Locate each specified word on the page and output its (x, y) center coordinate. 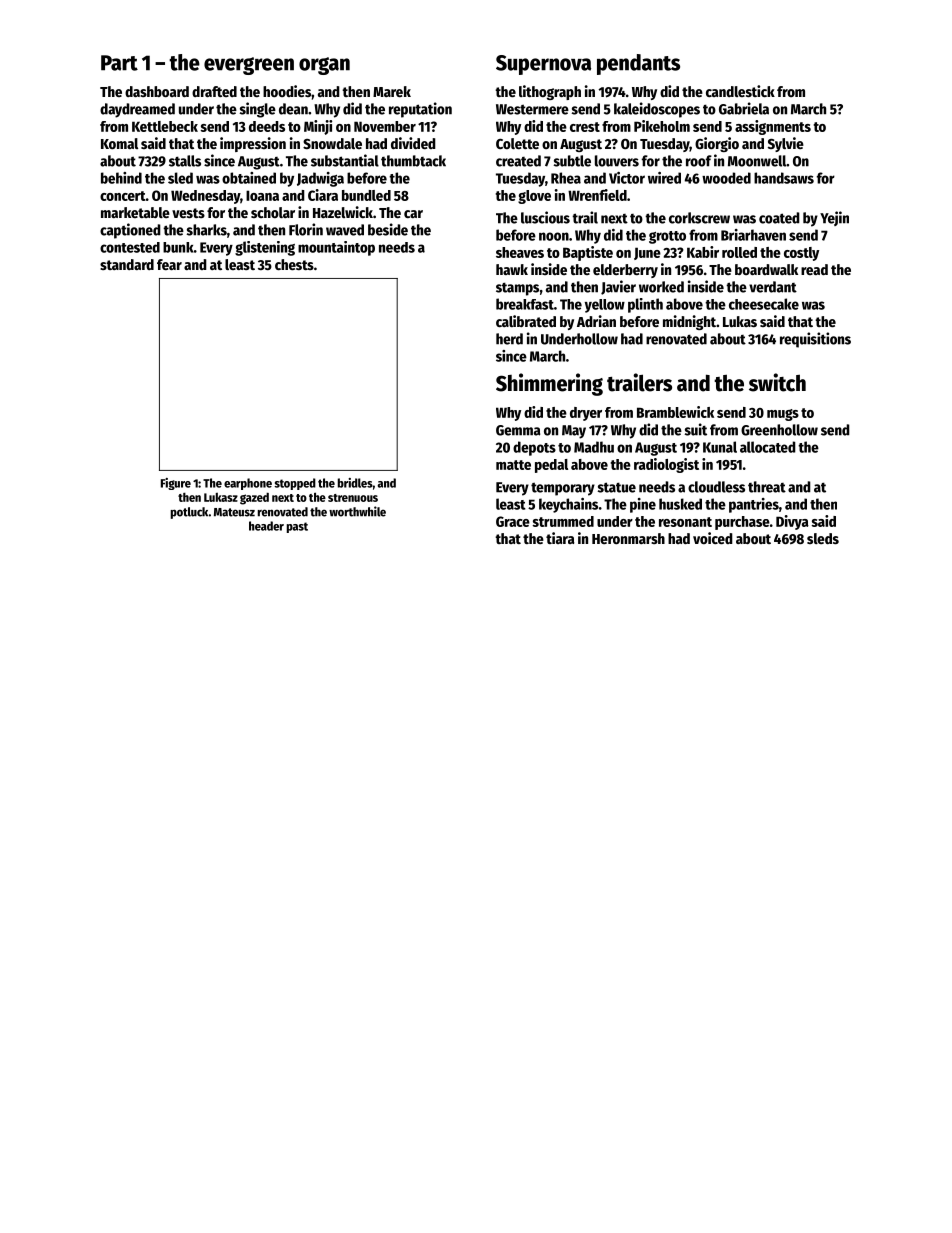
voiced (713, 538)
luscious (545, 217)
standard (127, 264)
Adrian (596, 321)
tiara (560, 538)
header (266, 526)
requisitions (815, 340)
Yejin (834, 218)
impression (253, 144)
